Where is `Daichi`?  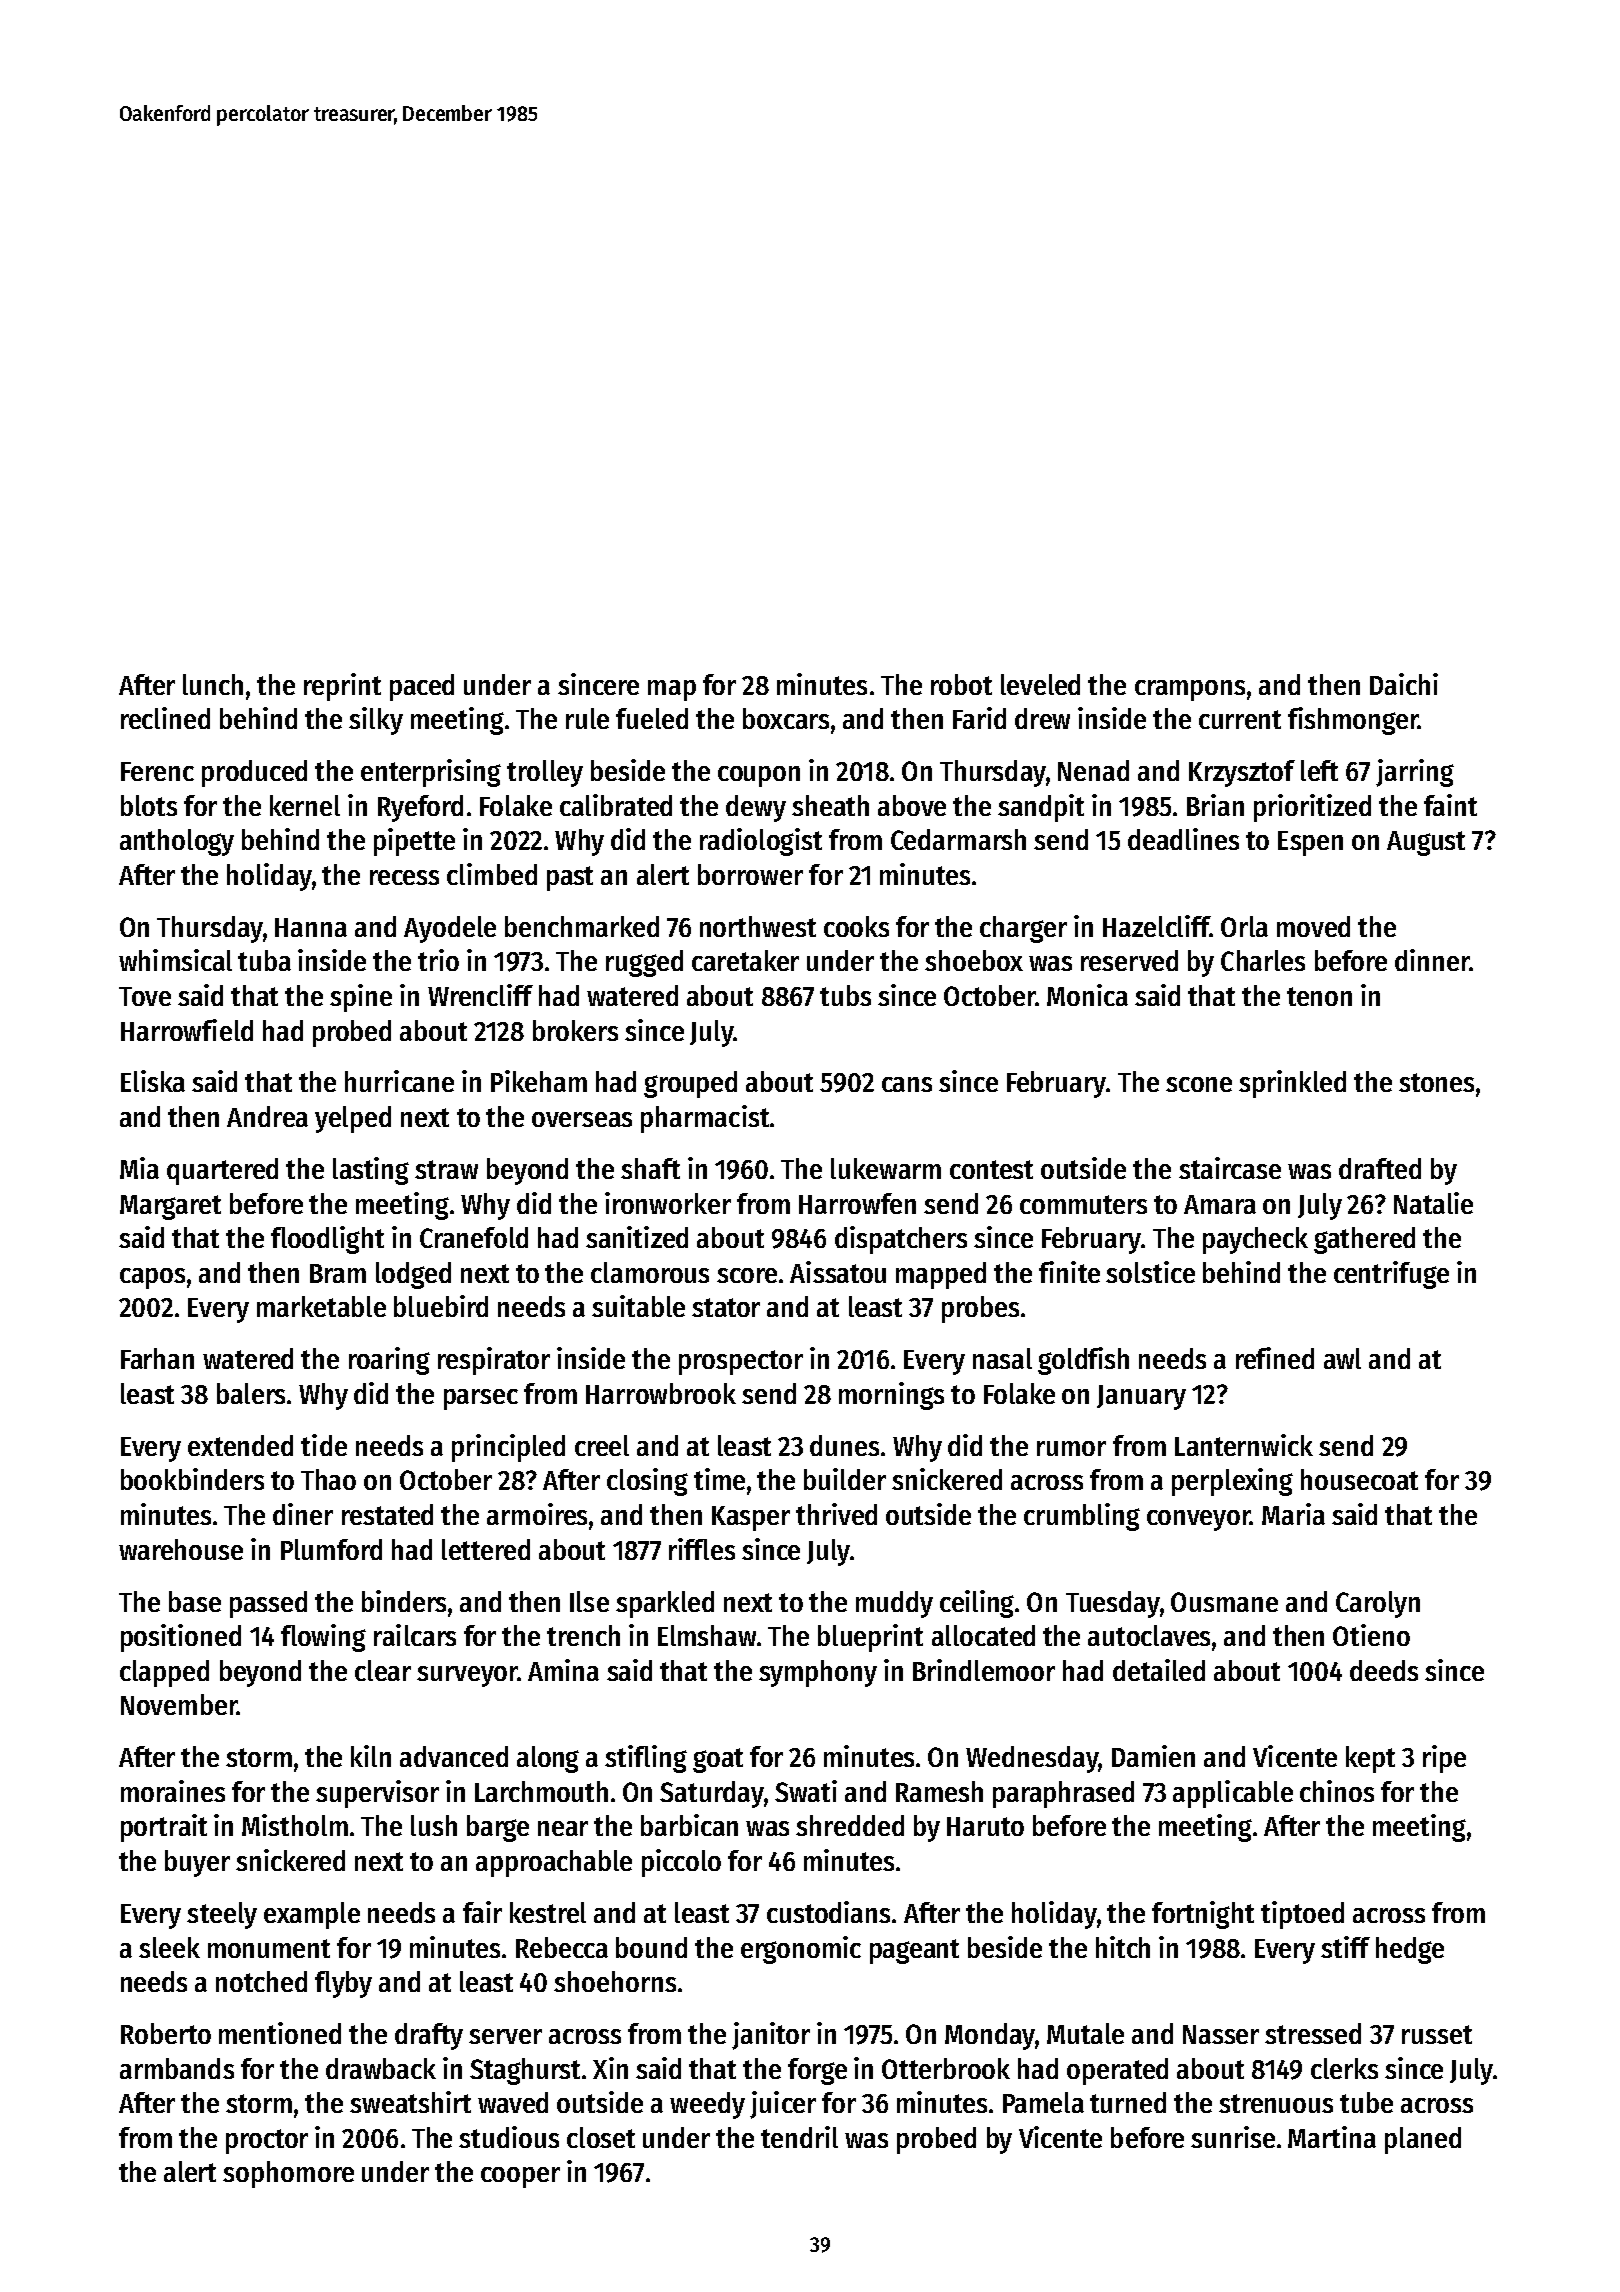
Daichi is located at coordinates (1404, 684).
